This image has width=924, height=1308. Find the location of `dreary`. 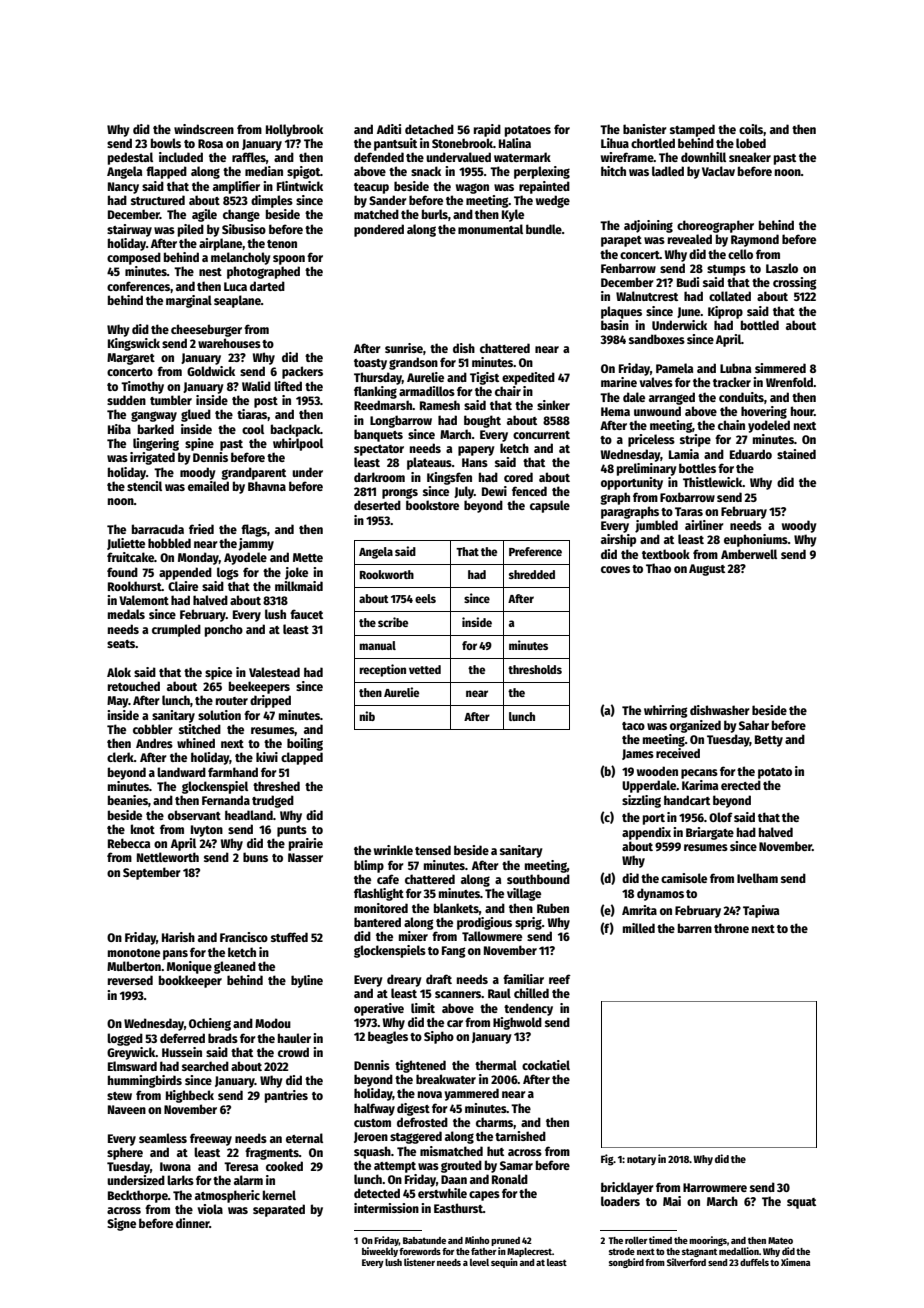

dreary is located at coordinates (404, 980).
